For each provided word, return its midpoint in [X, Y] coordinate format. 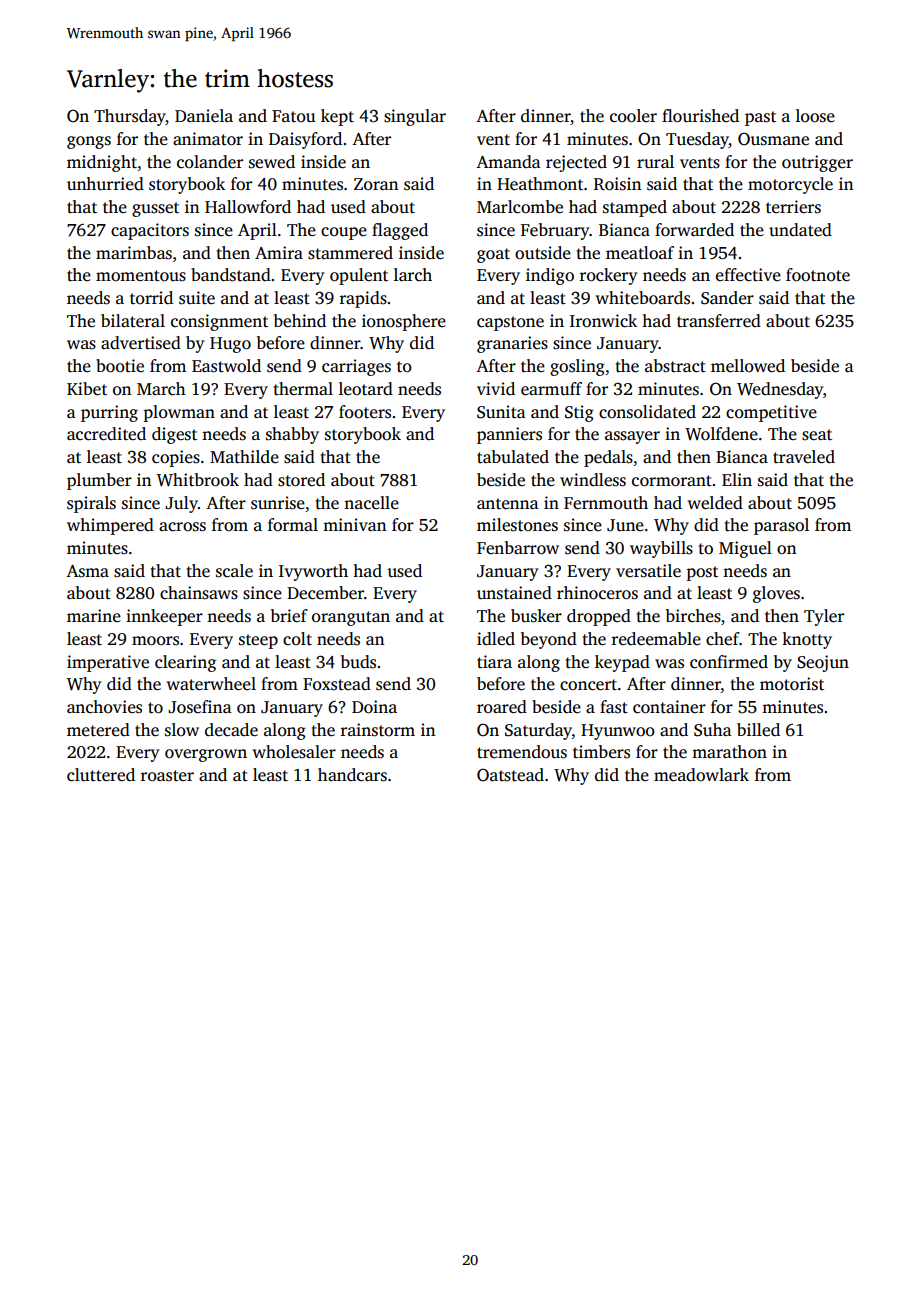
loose [815, 116]
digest [174, 435]
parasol [781, 526]
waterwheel [211, 684]
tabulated [513, 457]
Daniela [204, 116]
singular [415, 117]
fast [614, 707]
